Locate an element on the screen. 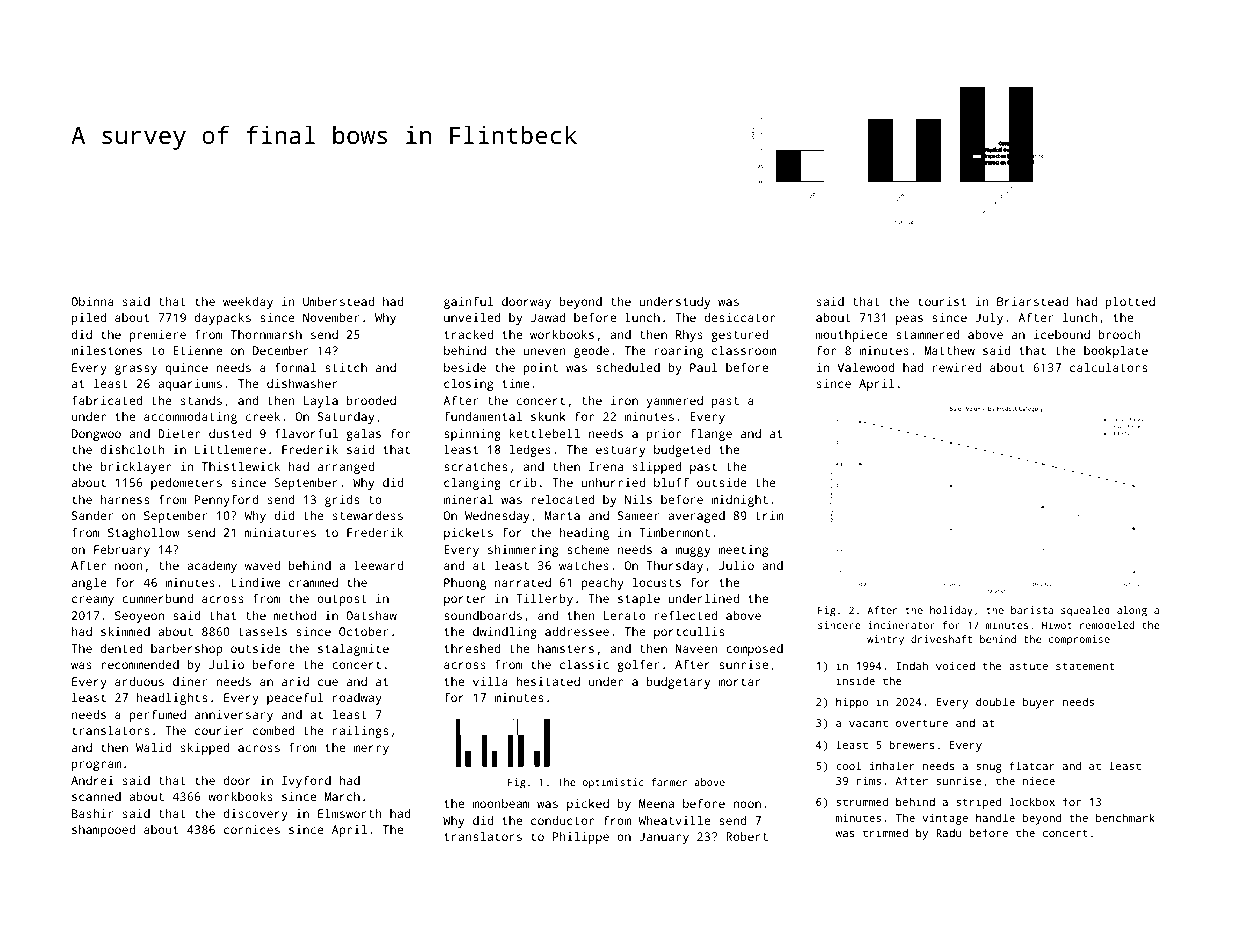 The height and width of the screenshot is (952, 1233). midnight is located at coordinates (739, 501).
